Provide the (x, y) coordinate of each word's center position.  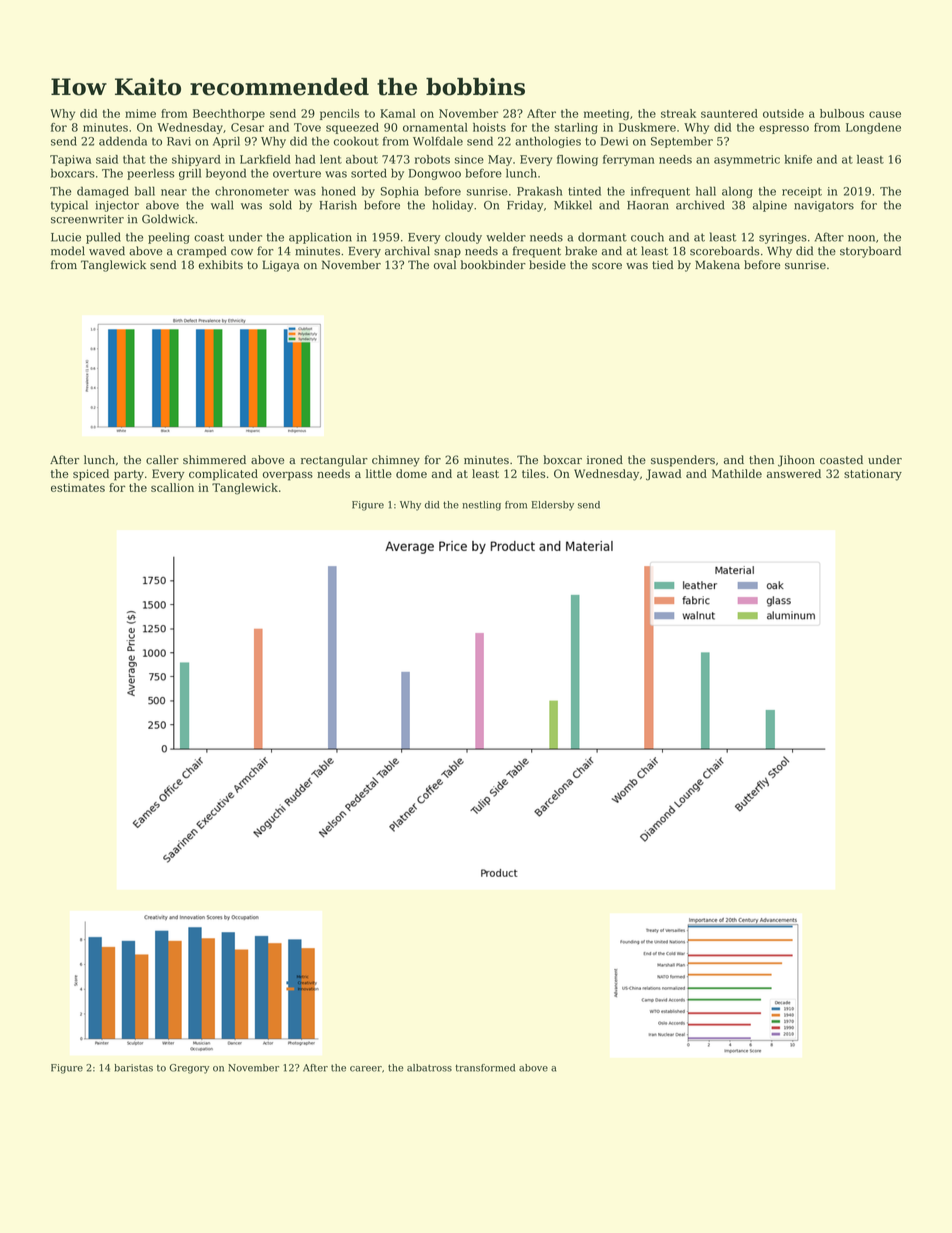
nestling (481, 506)
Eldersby (552, 506)
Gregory (189, 1069)
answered (794, 473)
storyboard (870, 252)
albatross (429, 1068)
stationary (873, 475)
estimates (78, 487)
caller (162, 459)
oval (445, 264)
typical (69, 206)
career (366, 1069)
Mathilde (737, 473)
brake (581, 251)
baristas (133, 1068)
